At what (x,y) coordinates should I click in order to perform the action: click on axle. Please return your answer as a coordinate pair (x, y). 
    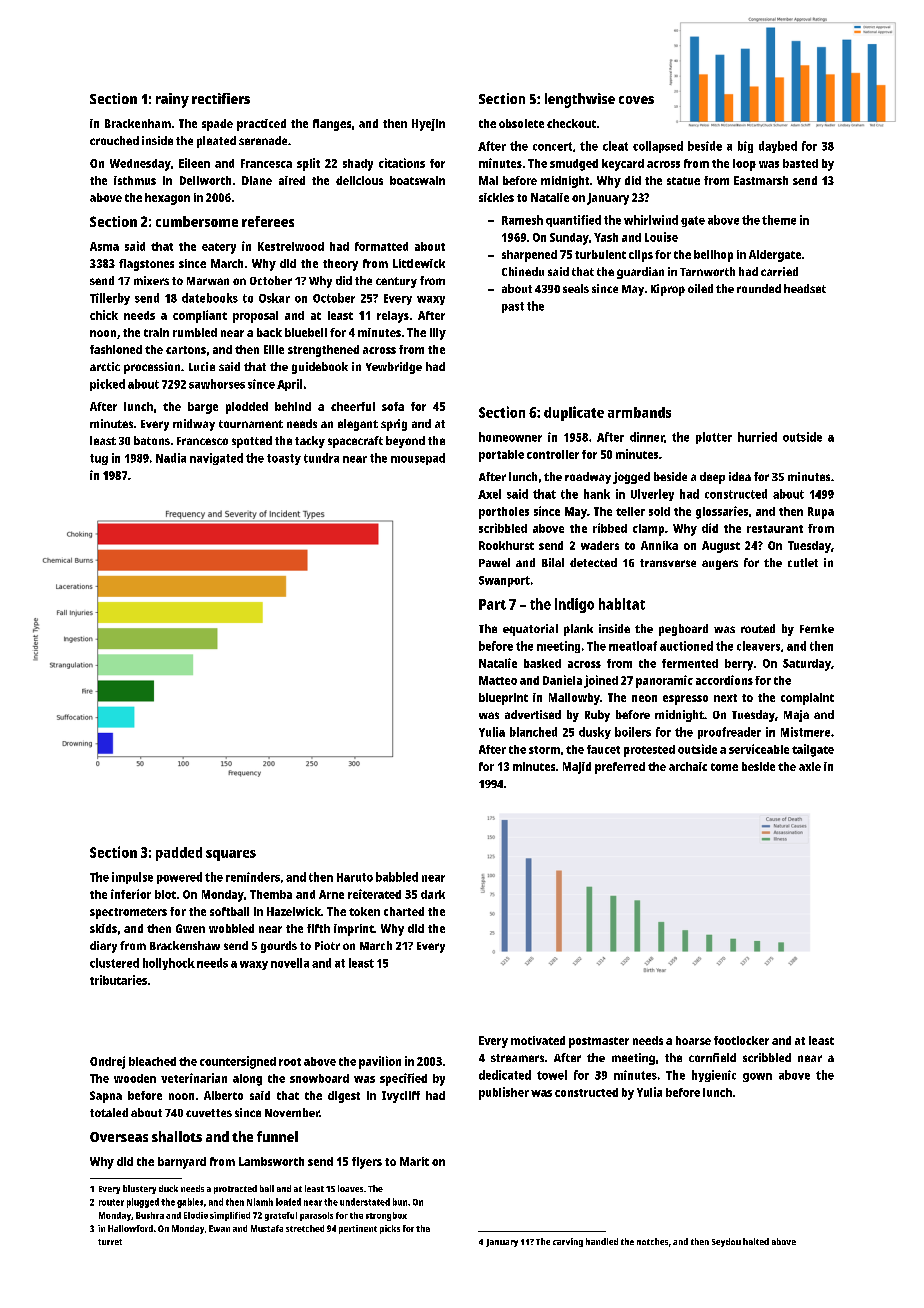
    Looking at the image, I should click on (810, 766).
